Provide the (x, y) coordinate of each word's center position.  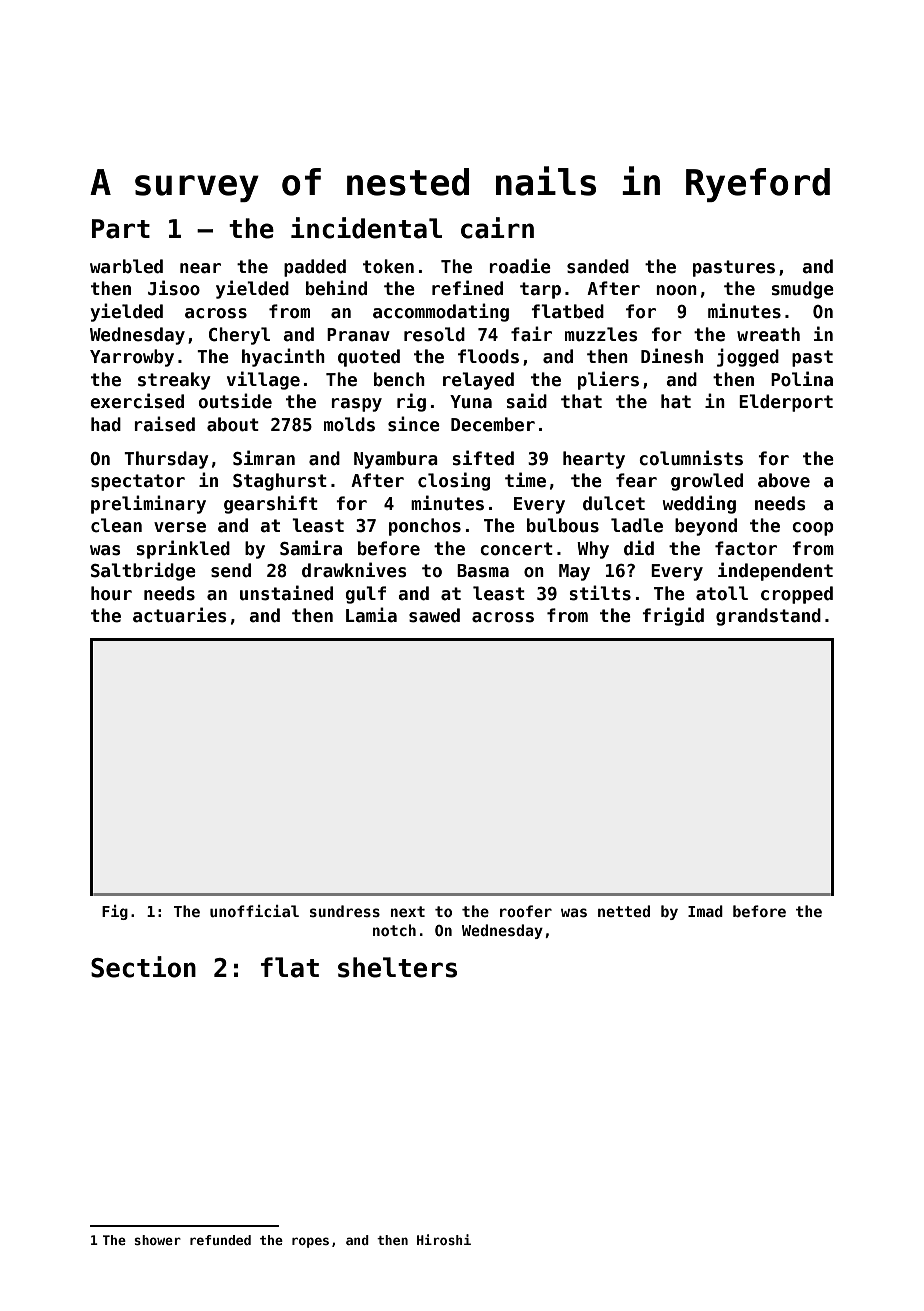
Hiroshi (444, 1239)
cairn (497, 228)
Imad (705, 911)
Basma (483, 571)
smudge (803, 290)
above (784, 480)
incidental (366, 228)
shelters (397, 967)
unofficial (254, 911)
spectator (138, 482)
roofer (526, 911)
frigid (673, 616)
